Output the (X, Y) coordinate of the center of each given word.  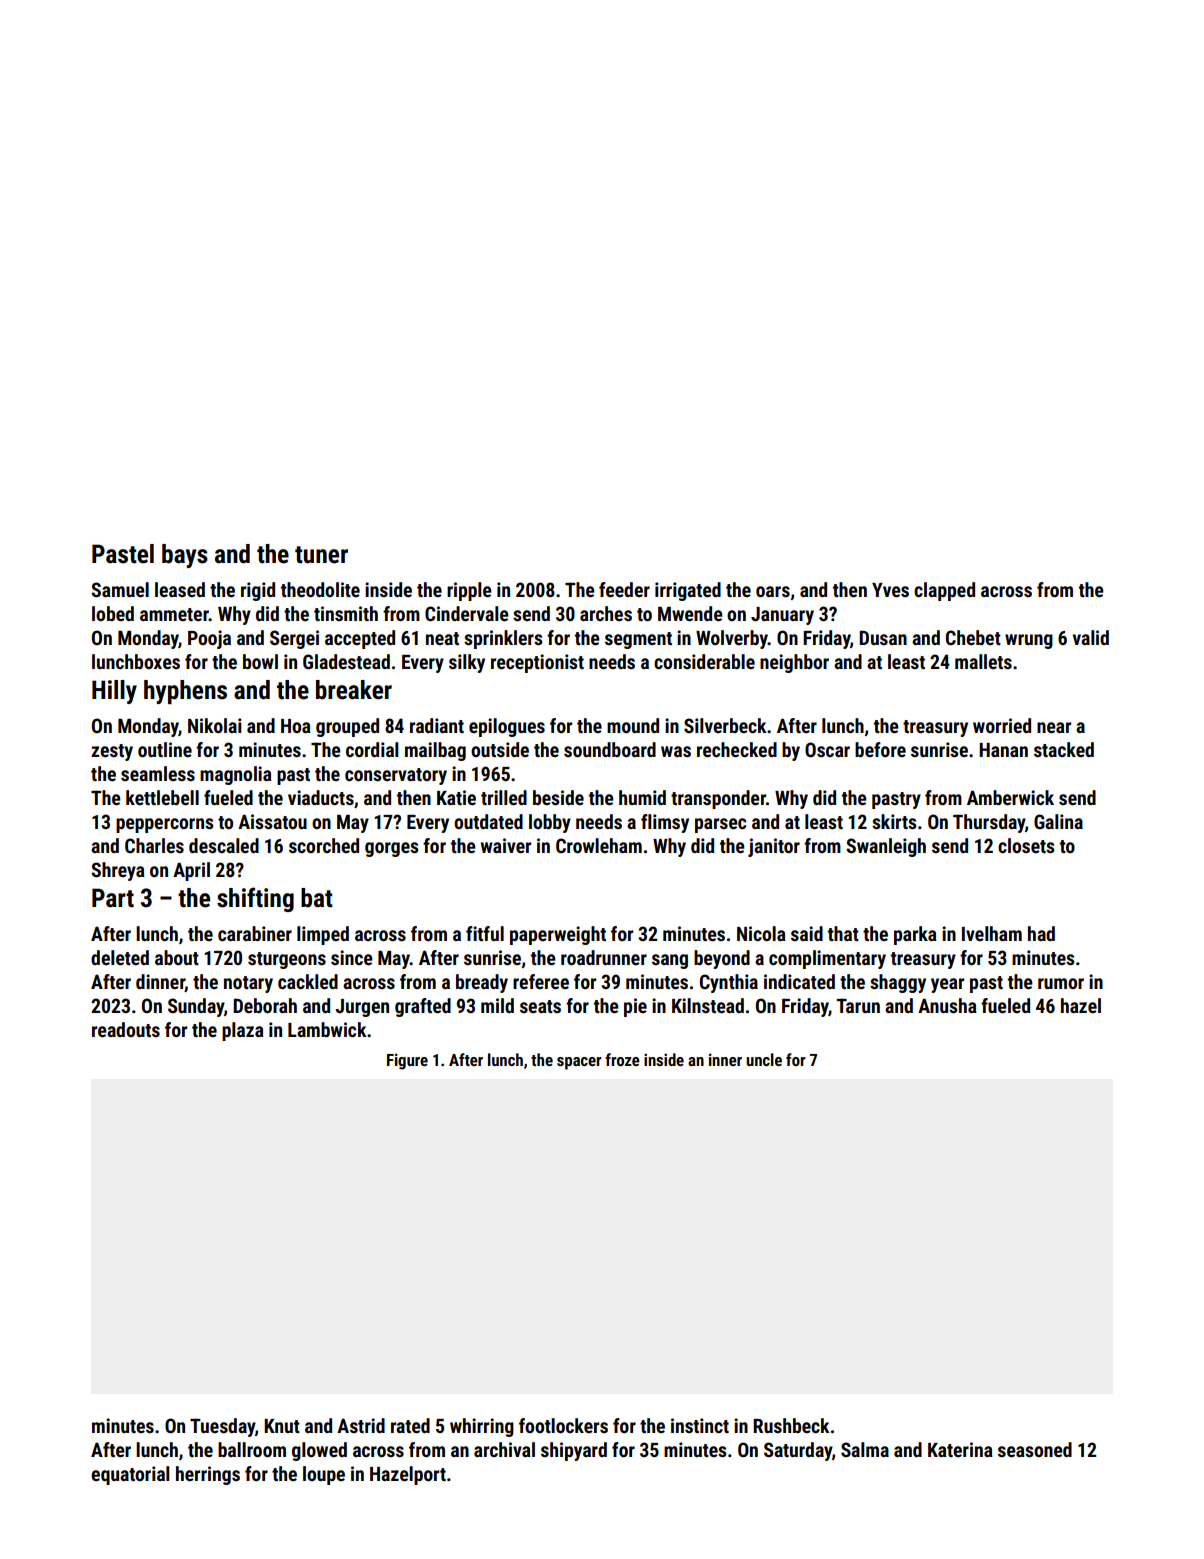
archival (504, 1449)
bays (185, 556)
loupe (324, 1475)
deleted (120, 957)
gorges (392, 849)
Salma (865, 1449)
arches (606, 613)
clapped (944, 591)
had (1041, 933)
